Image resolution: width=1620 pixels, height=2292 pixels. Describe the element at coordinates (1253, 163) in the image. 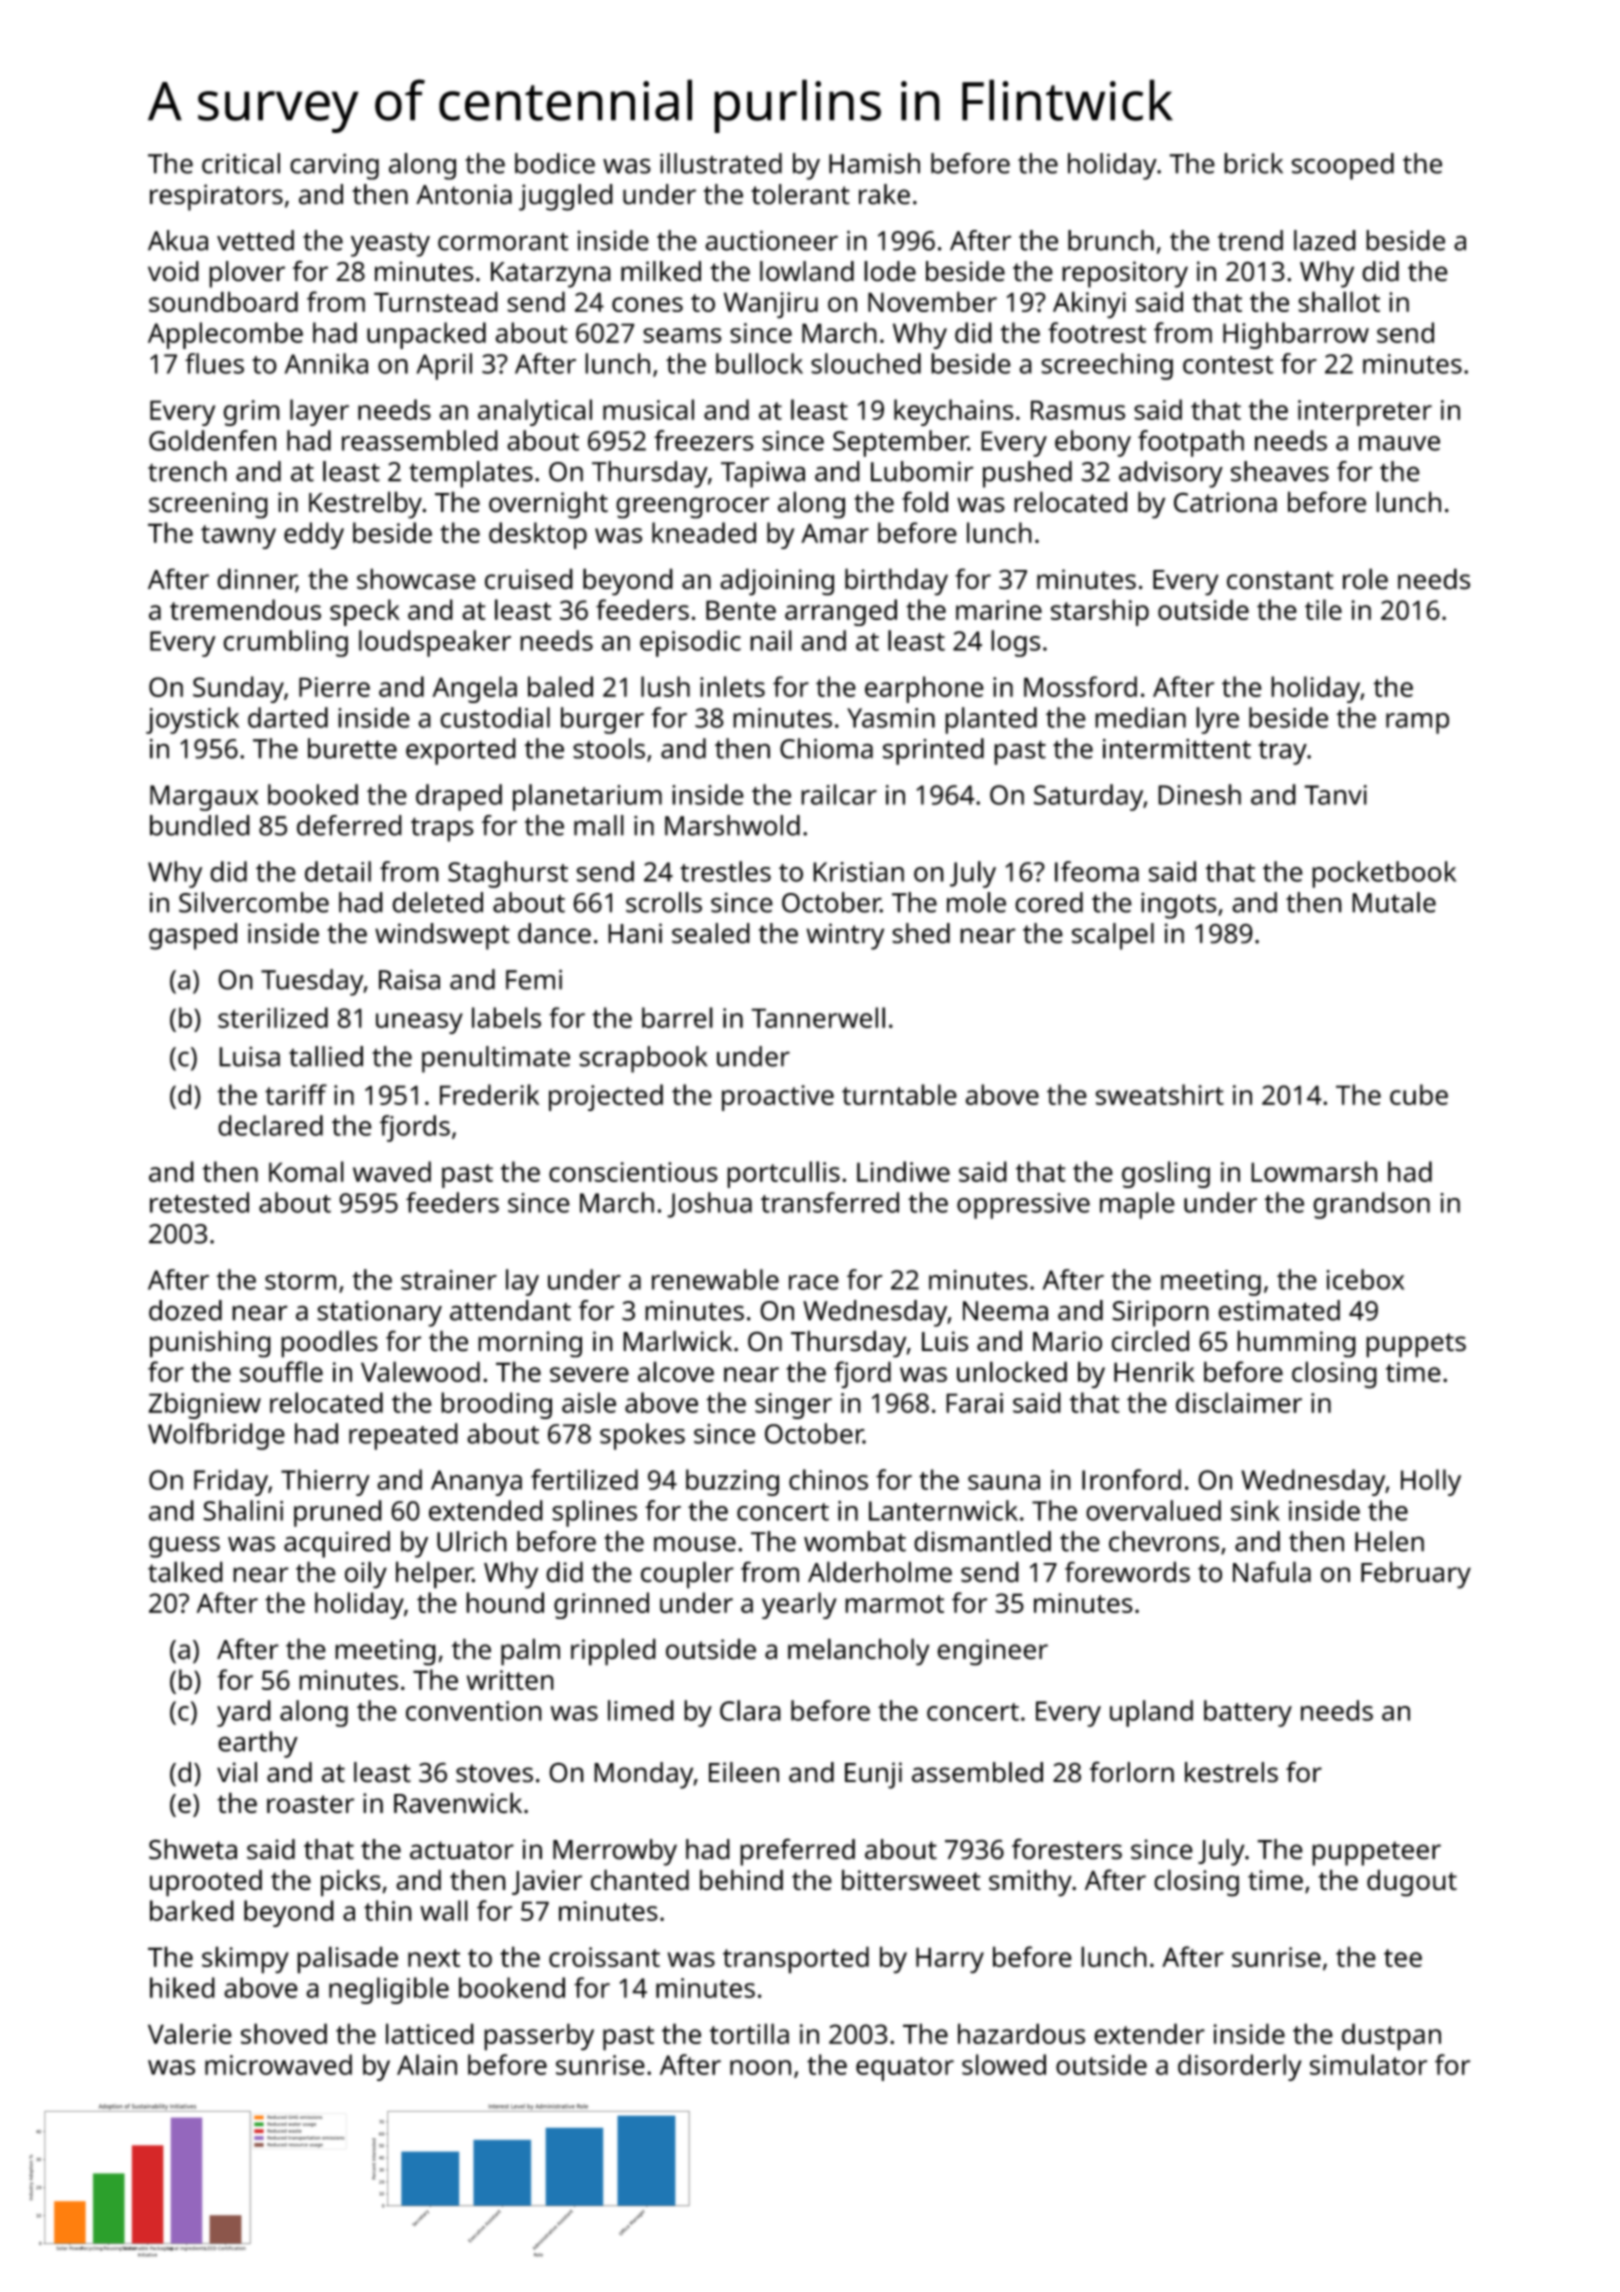

I see `brick` at that location.
